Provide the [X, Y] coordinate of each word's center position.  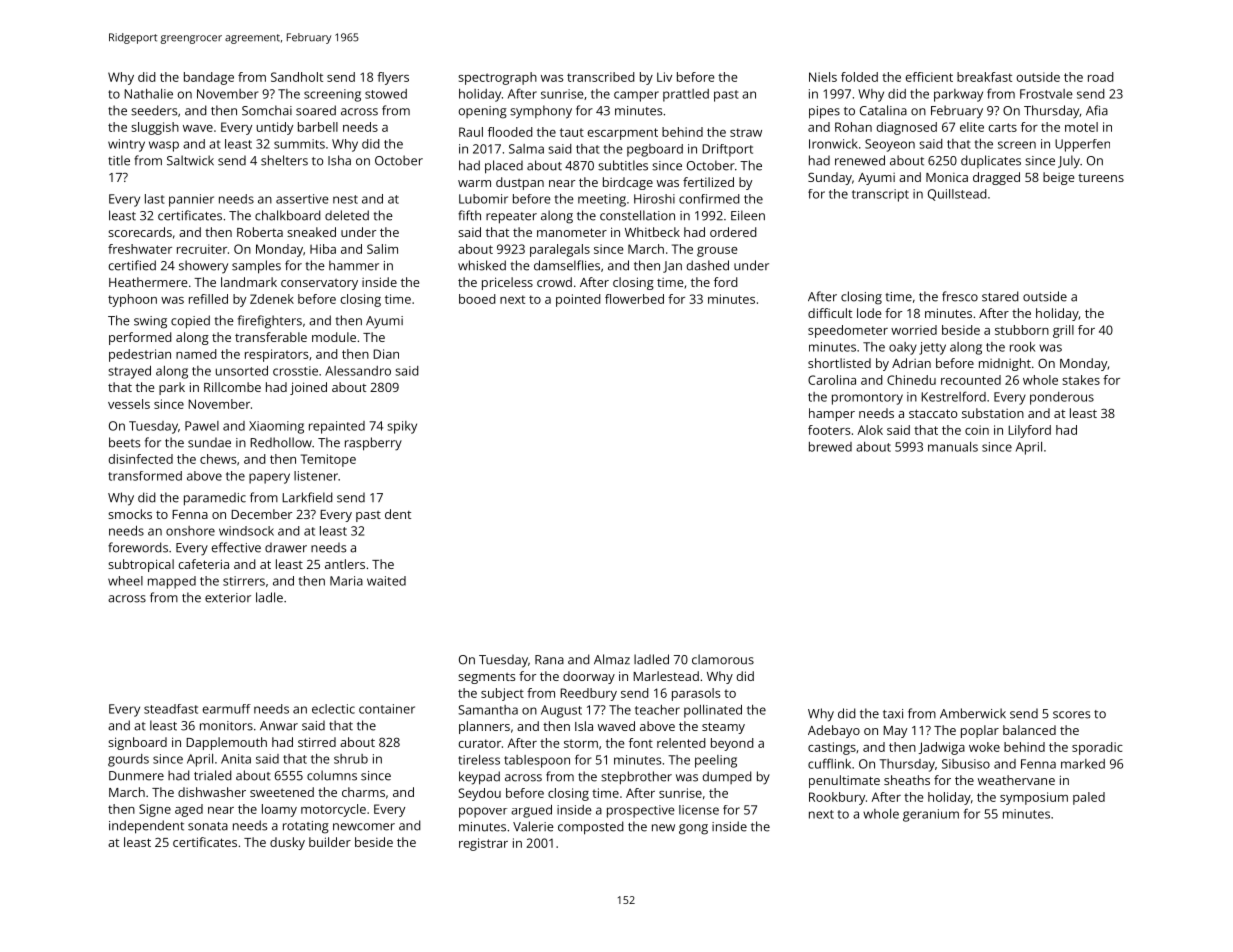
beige [1058, 178]
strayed [129, 372]
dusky [287, 843]
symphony [541, 112]
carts [1002, 127]
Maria [346, 581]
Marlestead [666, 676]
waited [386, 581]
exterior [228, 598]
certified [132, 265]
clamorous [723, 659]
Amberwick [973, 713]
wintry [126, 145]
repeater [511, 218]
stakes [1081, 380]
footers [829, 430]
